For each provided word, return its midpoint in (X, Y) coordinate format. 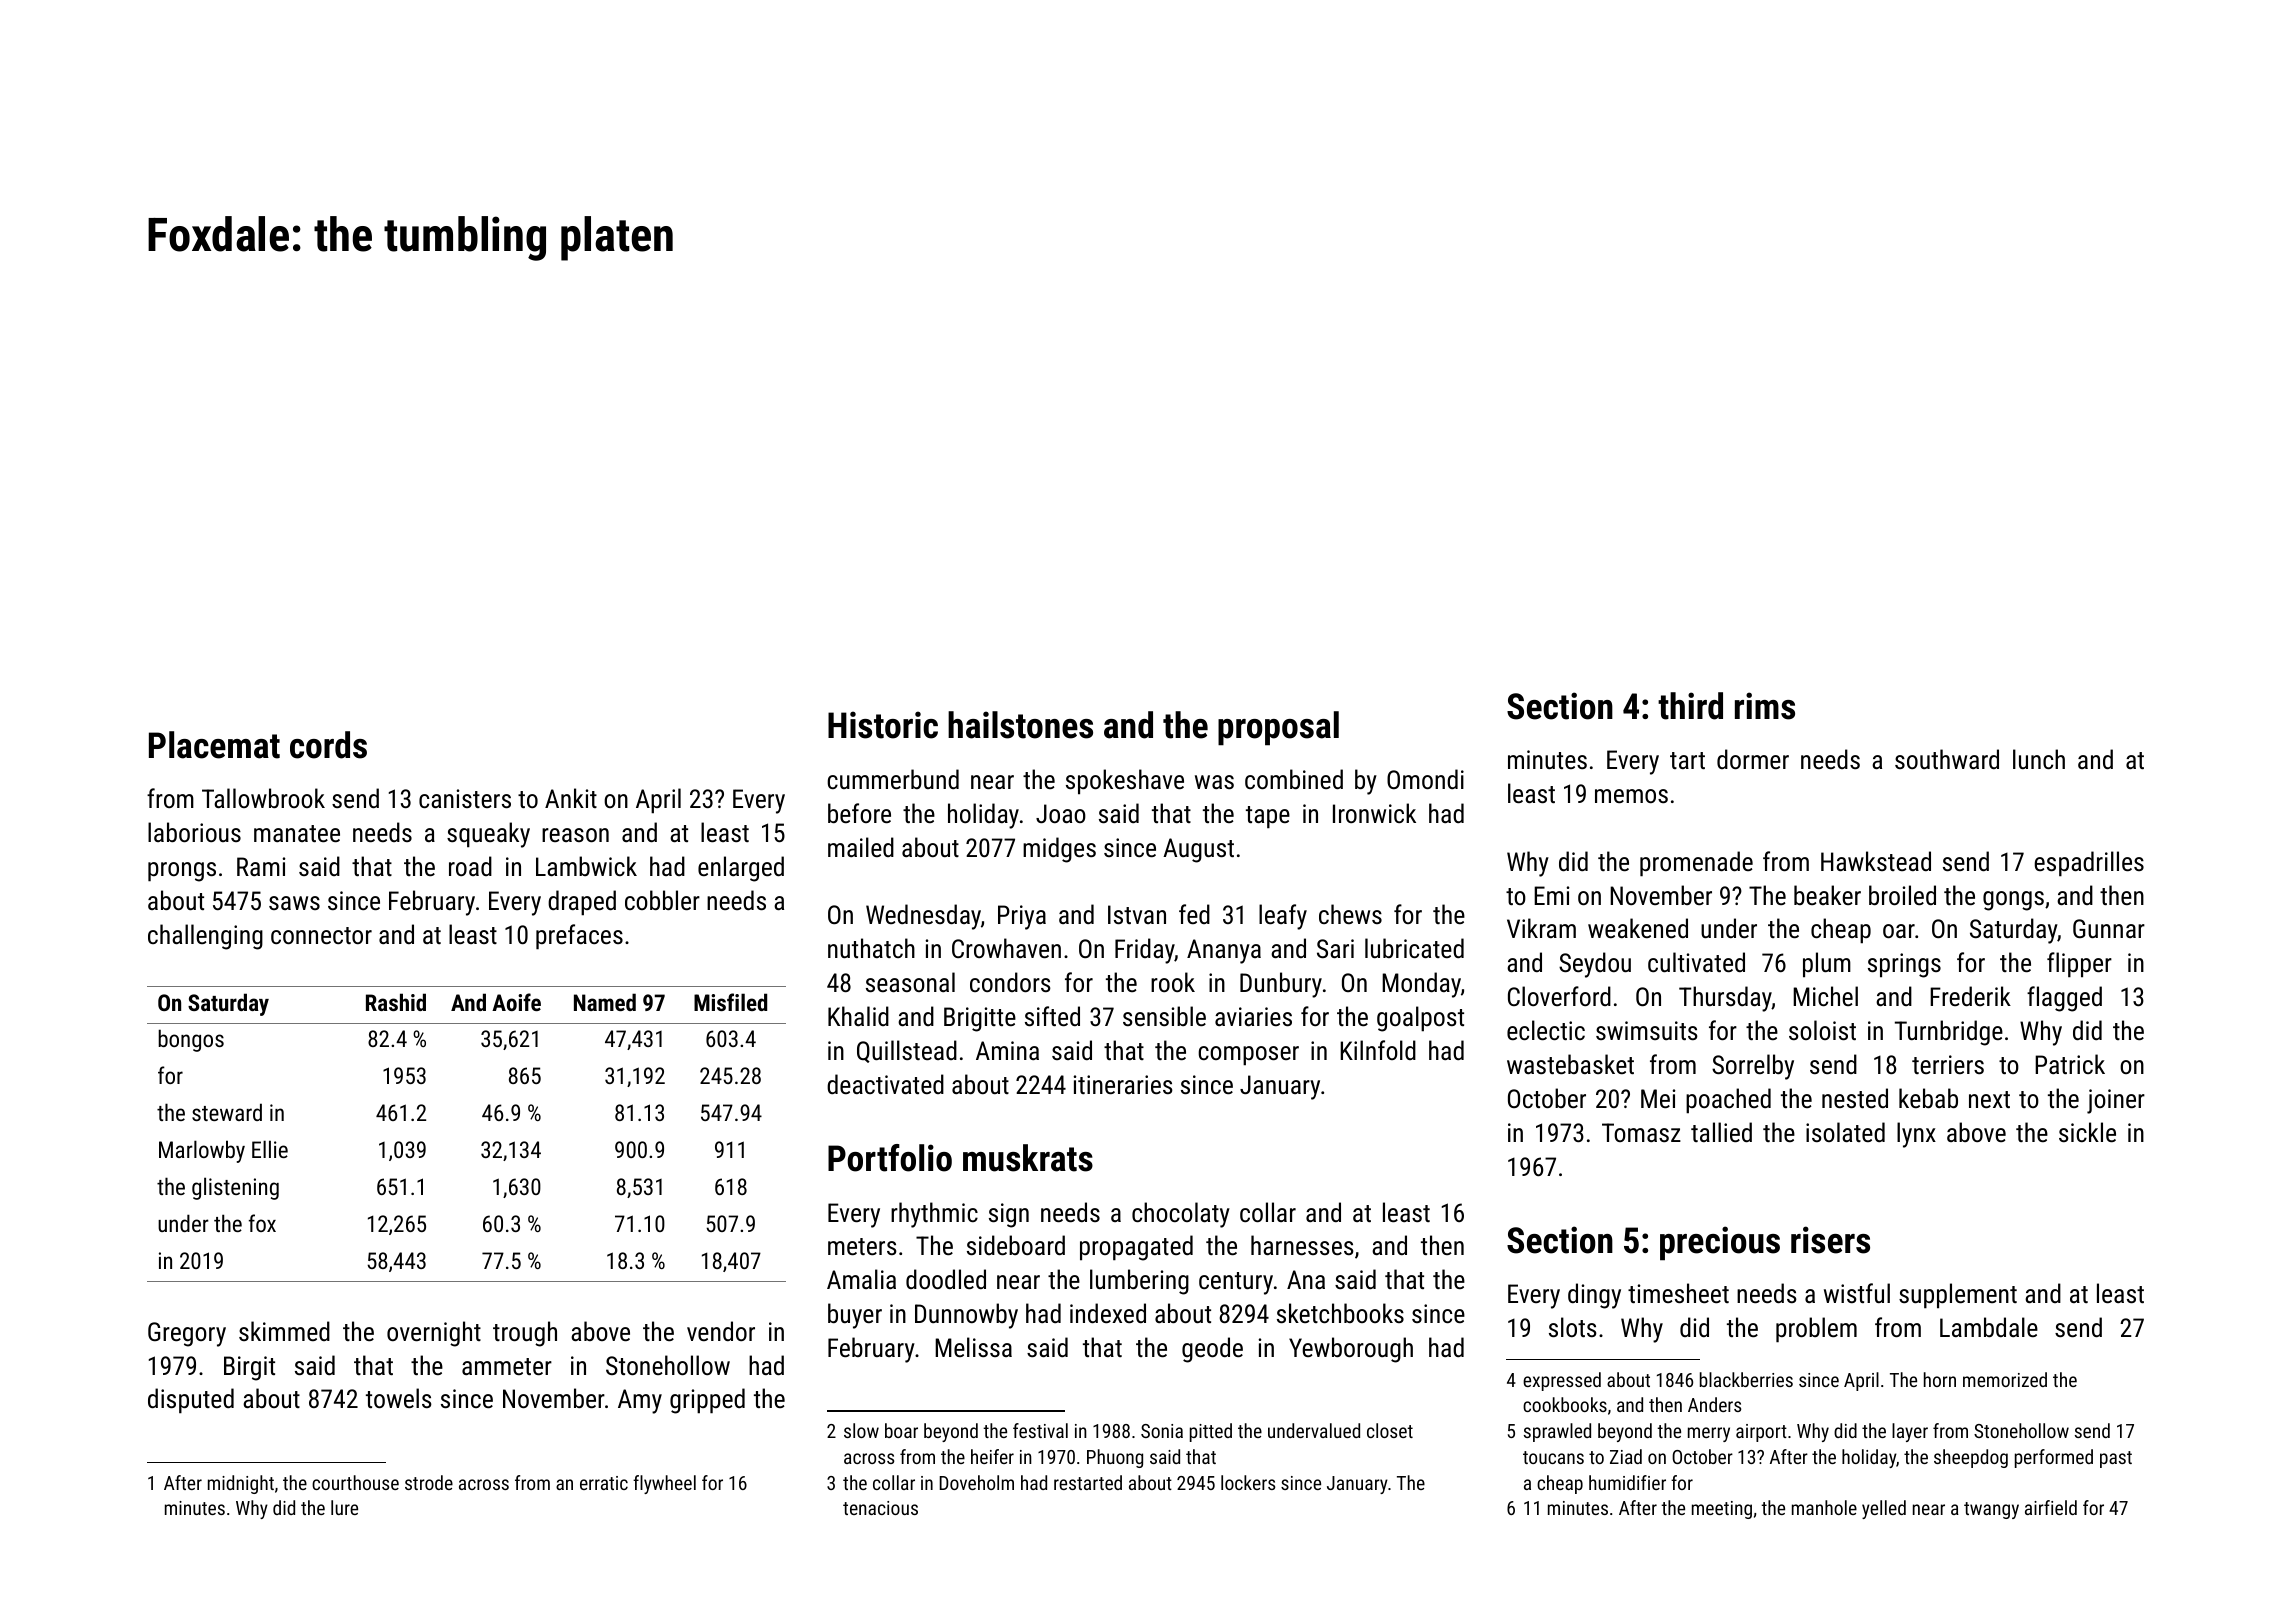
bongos (191, 1040)
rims (1765, 706)
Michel (1825, 996)
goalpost (1420, 1019)
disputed (191, 1401)
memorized (2005, 1379)
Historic (883, 725)
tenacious (880, 1508)
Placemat (214, 745)
